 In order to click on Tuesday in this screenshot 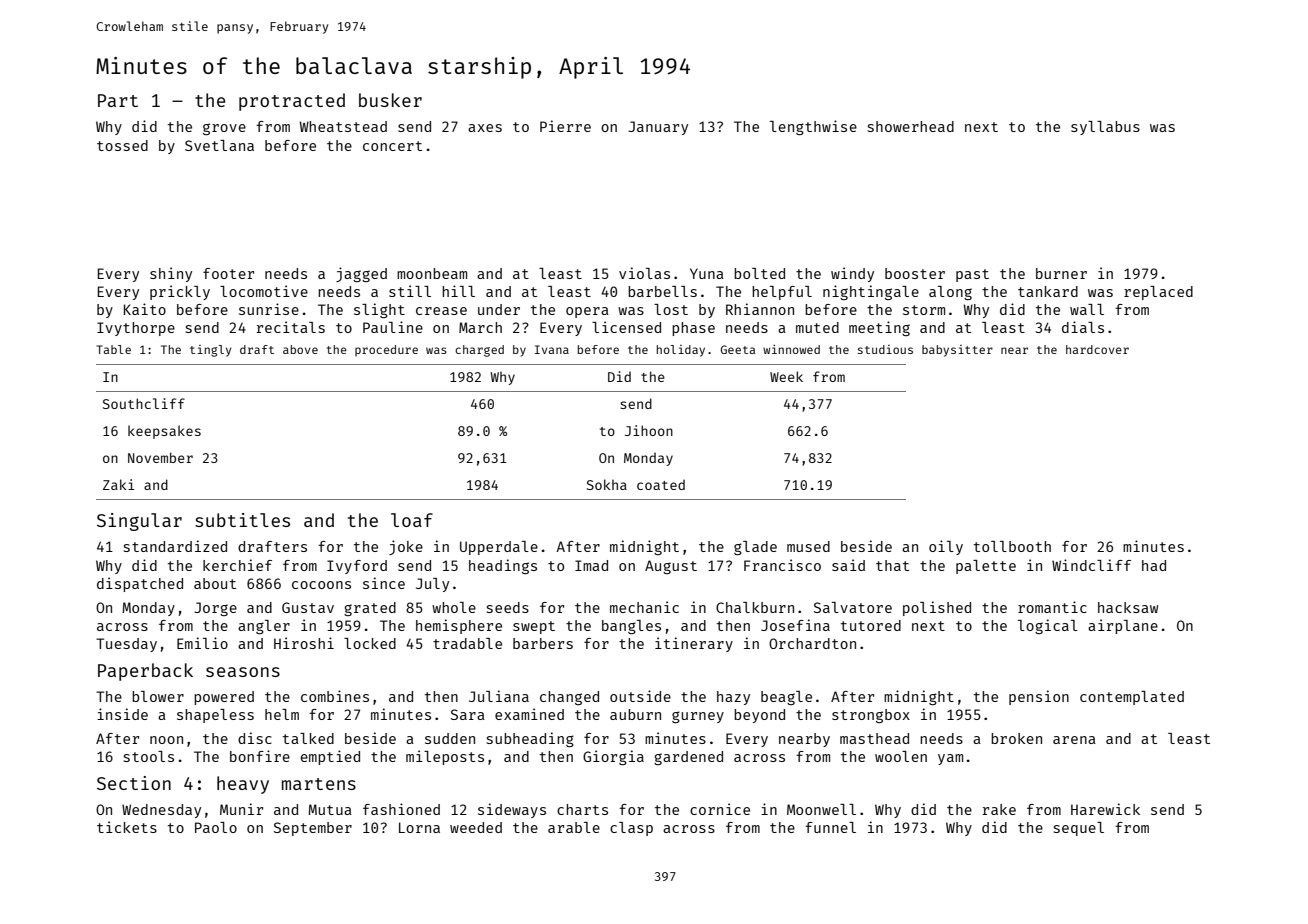, I will do `click(126, 645)`.
